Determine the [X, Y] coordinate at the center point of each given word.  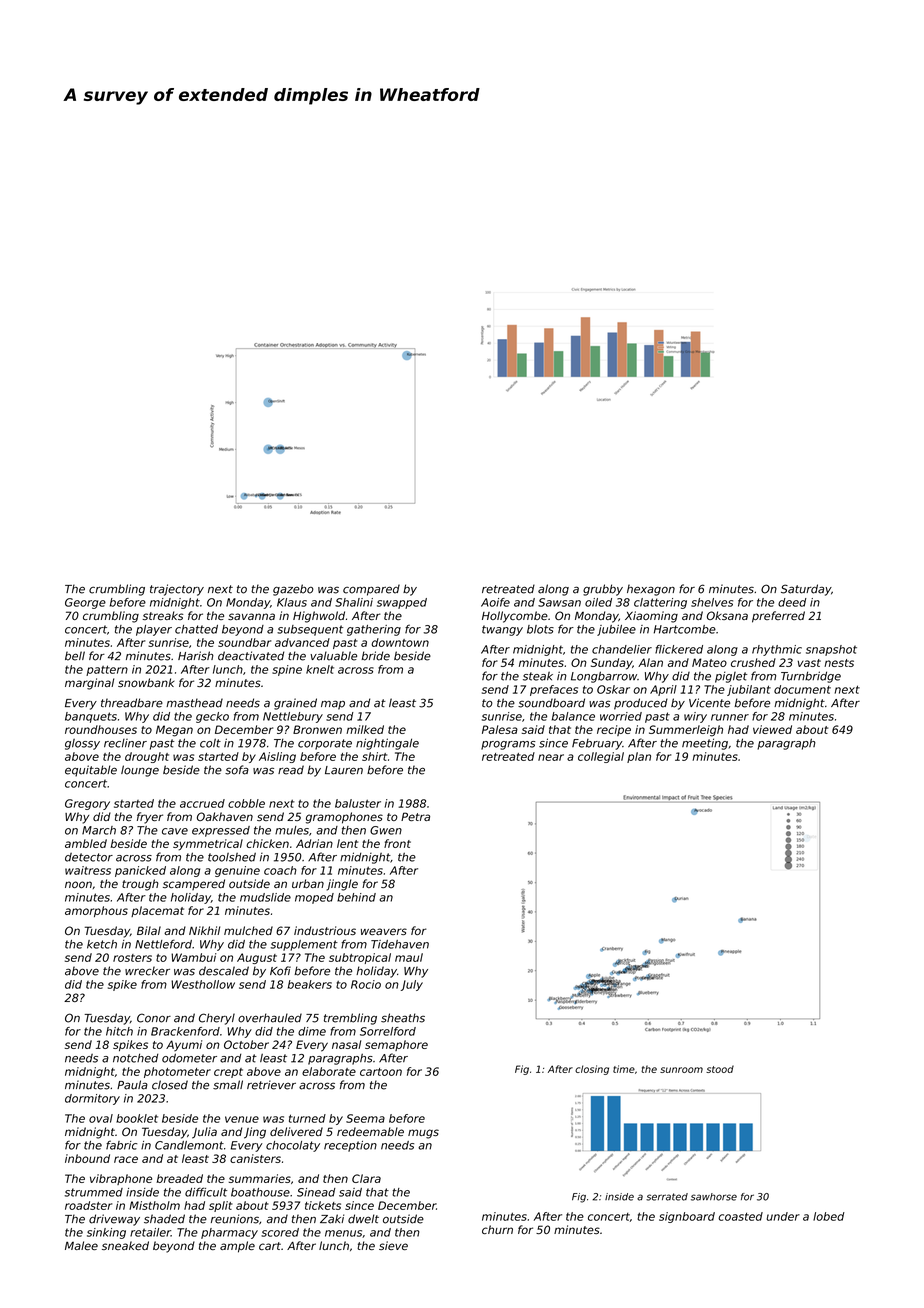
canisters [255, 1158]
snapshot [831, 650]
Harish [196, 656]
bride [375, 656]
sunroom [681, 1070]
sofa [237, 770]
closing [592, 1070]
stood [720, 1069]
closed [170, 1085]
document [802, 689]
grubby [603, 590]
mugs [423, 1134]
